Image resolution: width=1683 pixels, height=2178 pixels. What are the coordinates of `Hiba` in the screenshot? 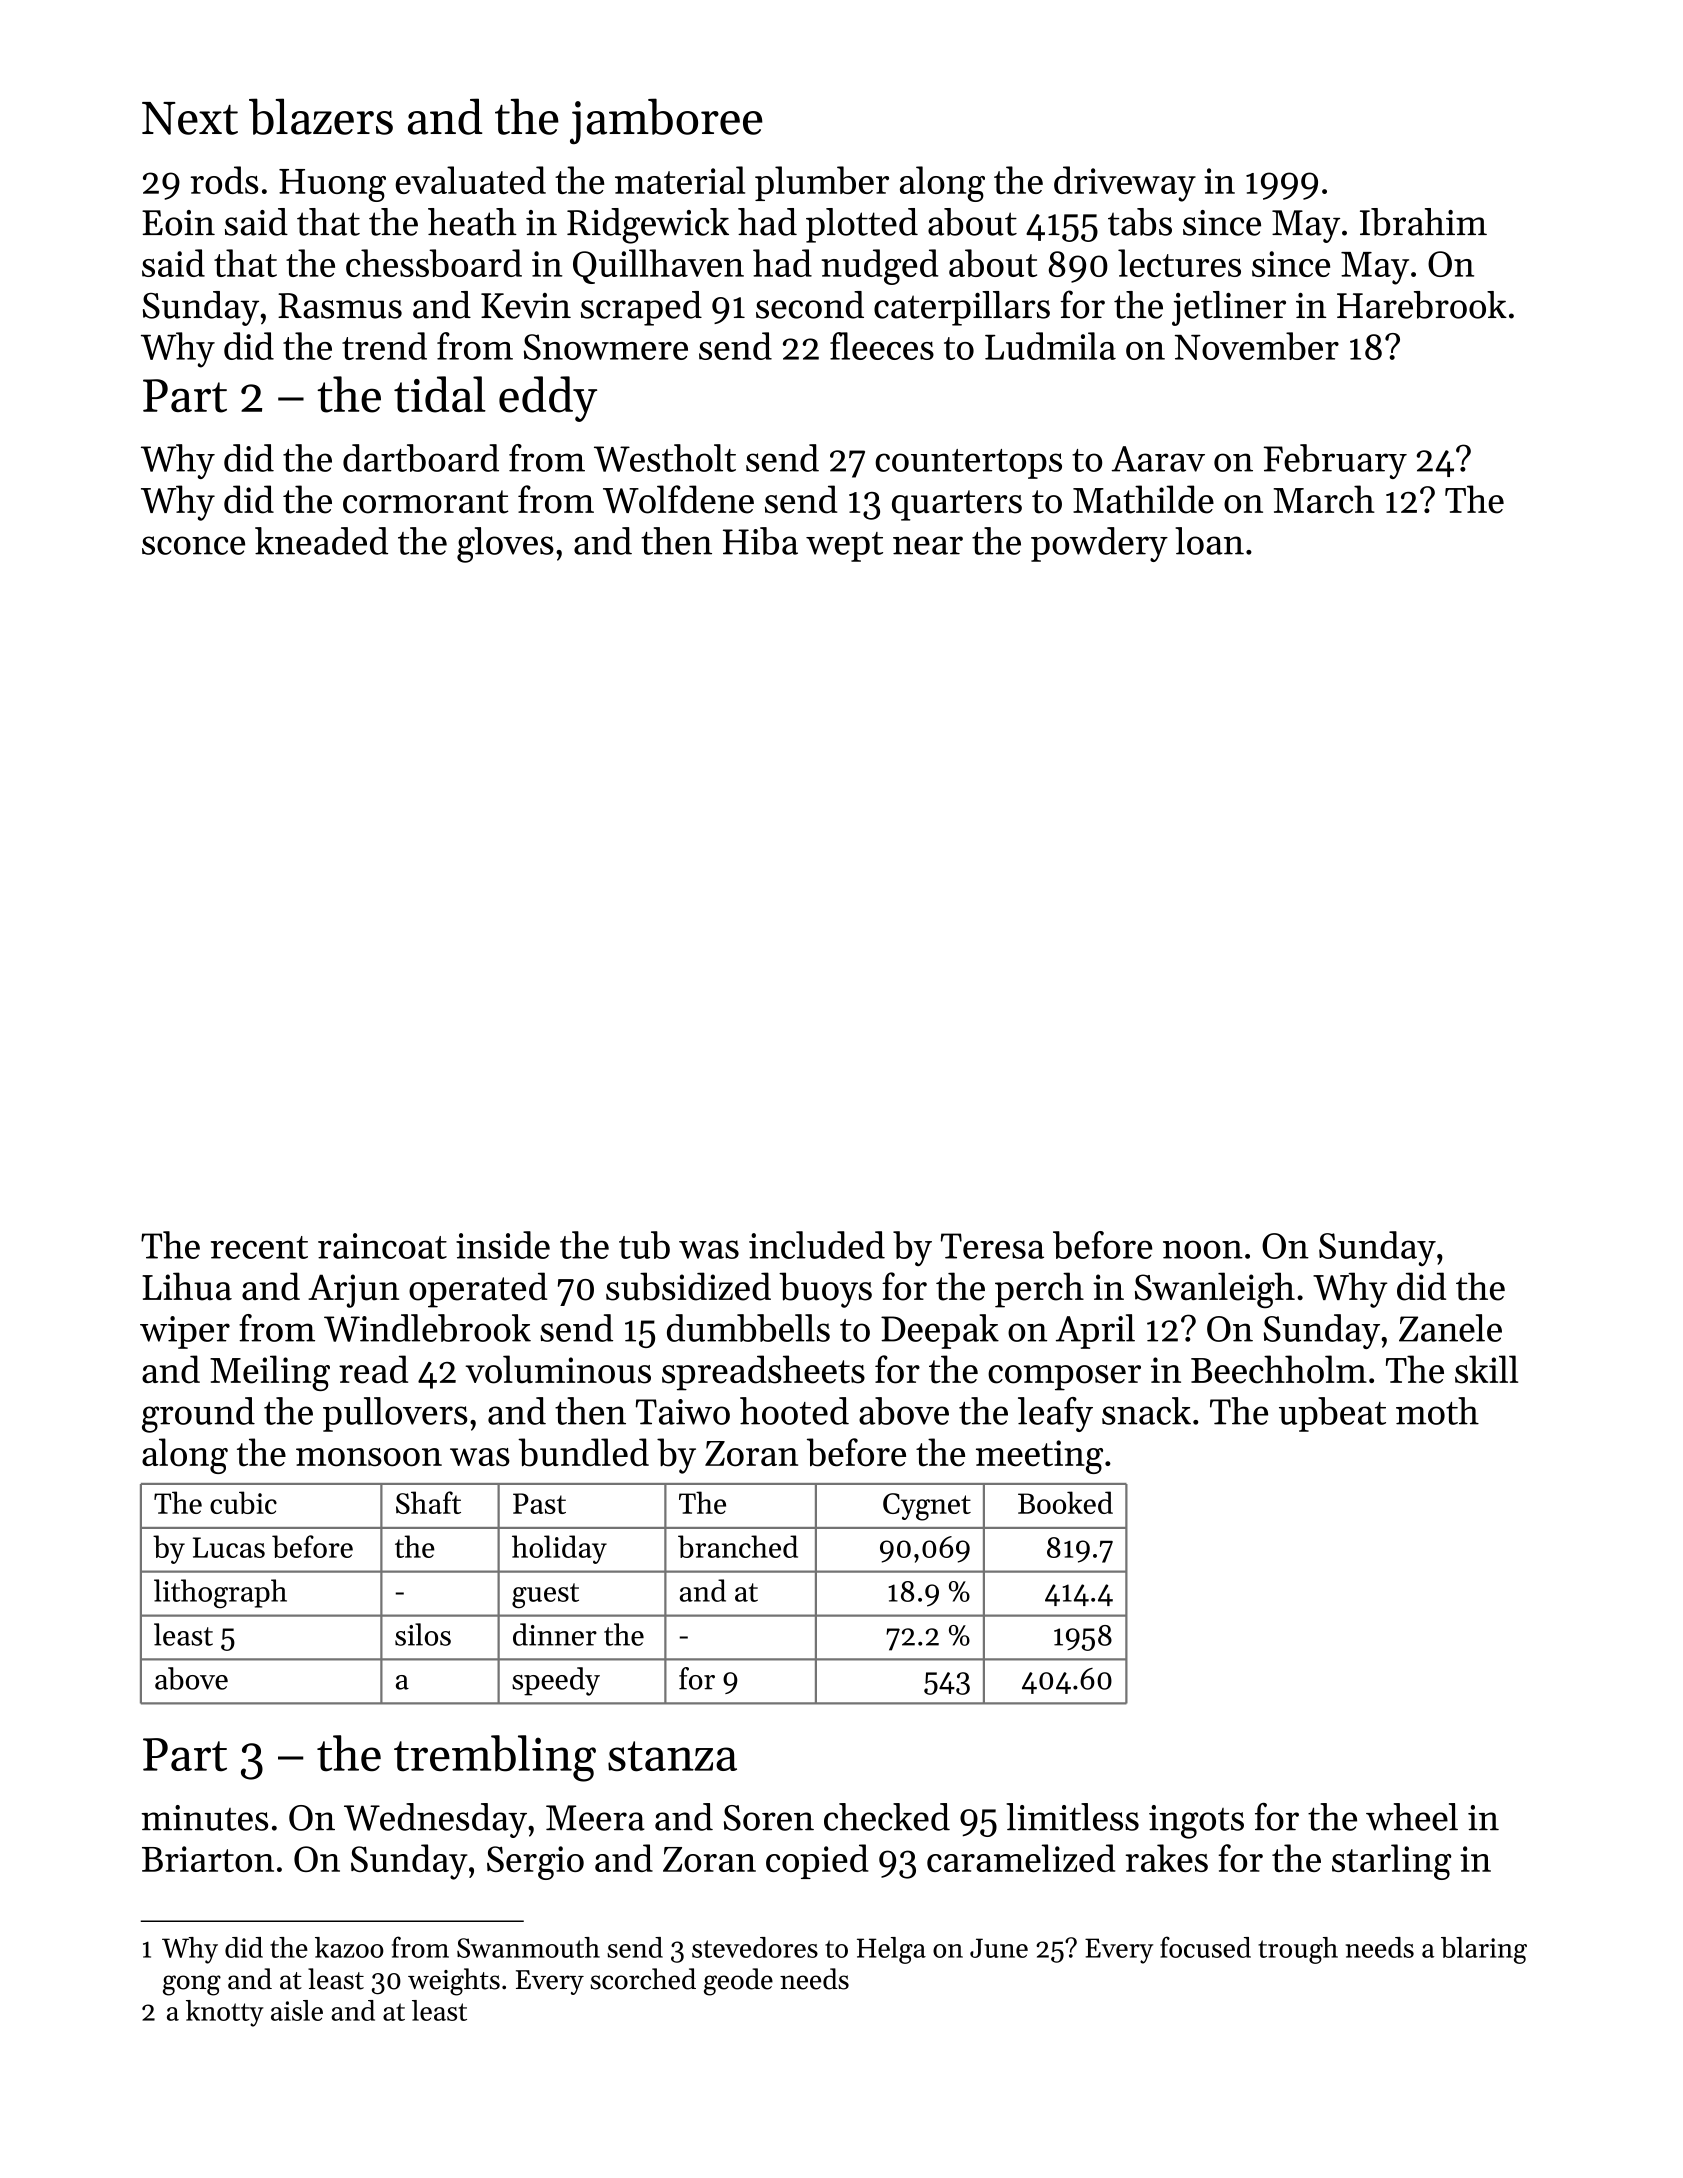 It's located at (760, 541).
